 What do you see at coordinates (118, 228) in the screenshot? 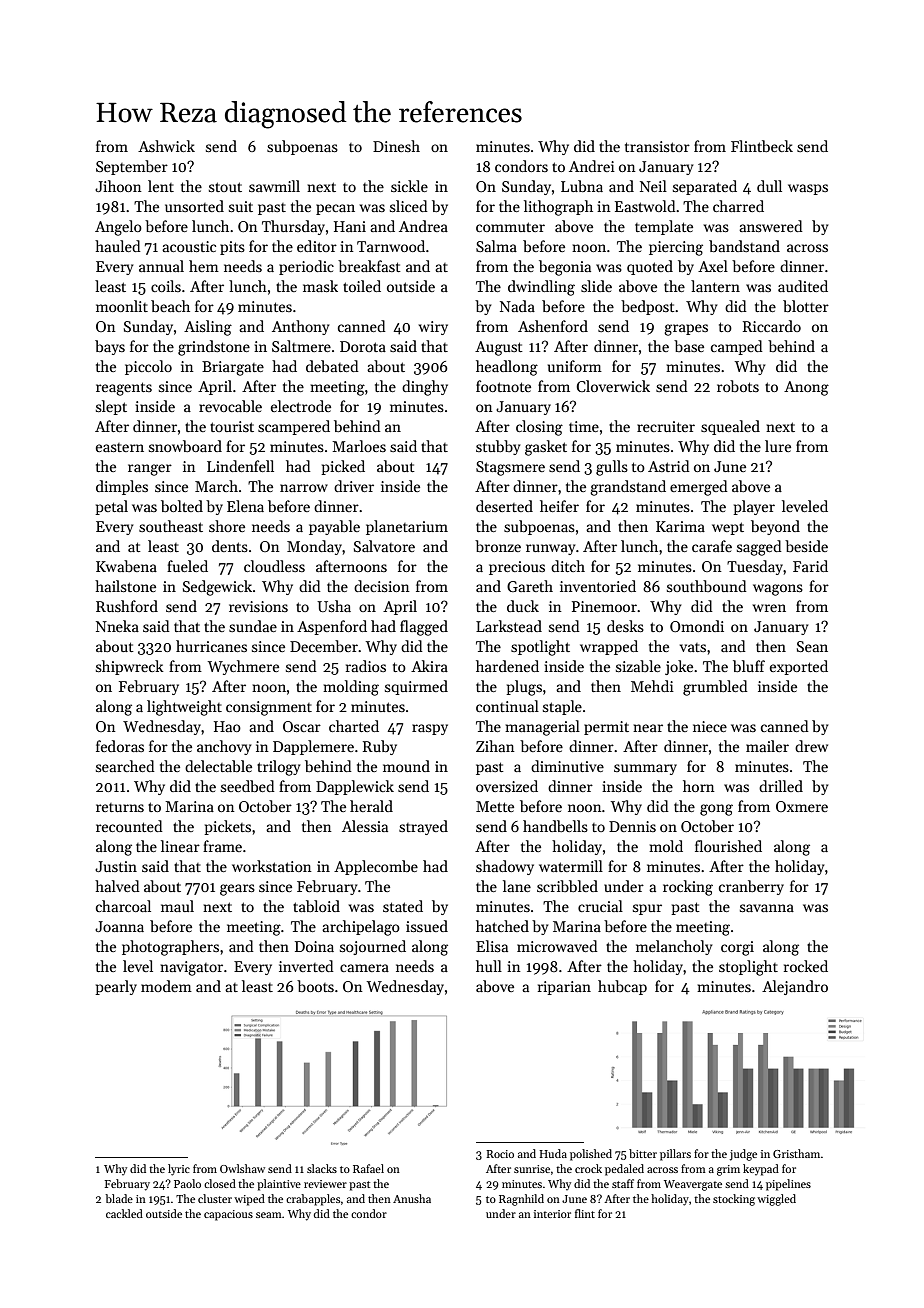
I see `Angelo` at bounding box center [118, 228].
